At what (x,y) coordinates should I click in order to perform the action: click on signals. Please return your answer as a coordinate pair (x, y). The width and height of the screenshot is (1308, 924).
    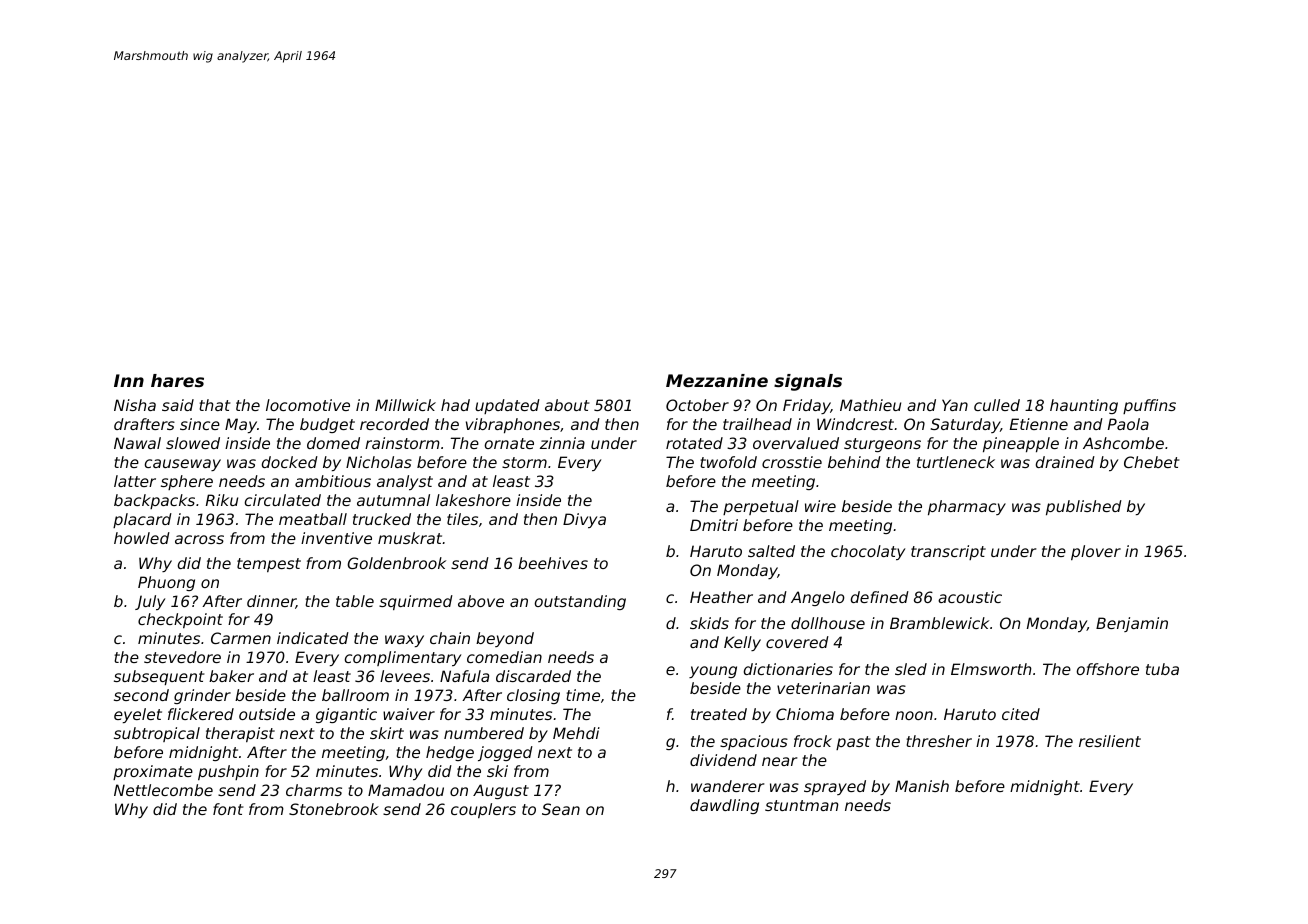
    Looking at the image, I should click on (808, 382).
